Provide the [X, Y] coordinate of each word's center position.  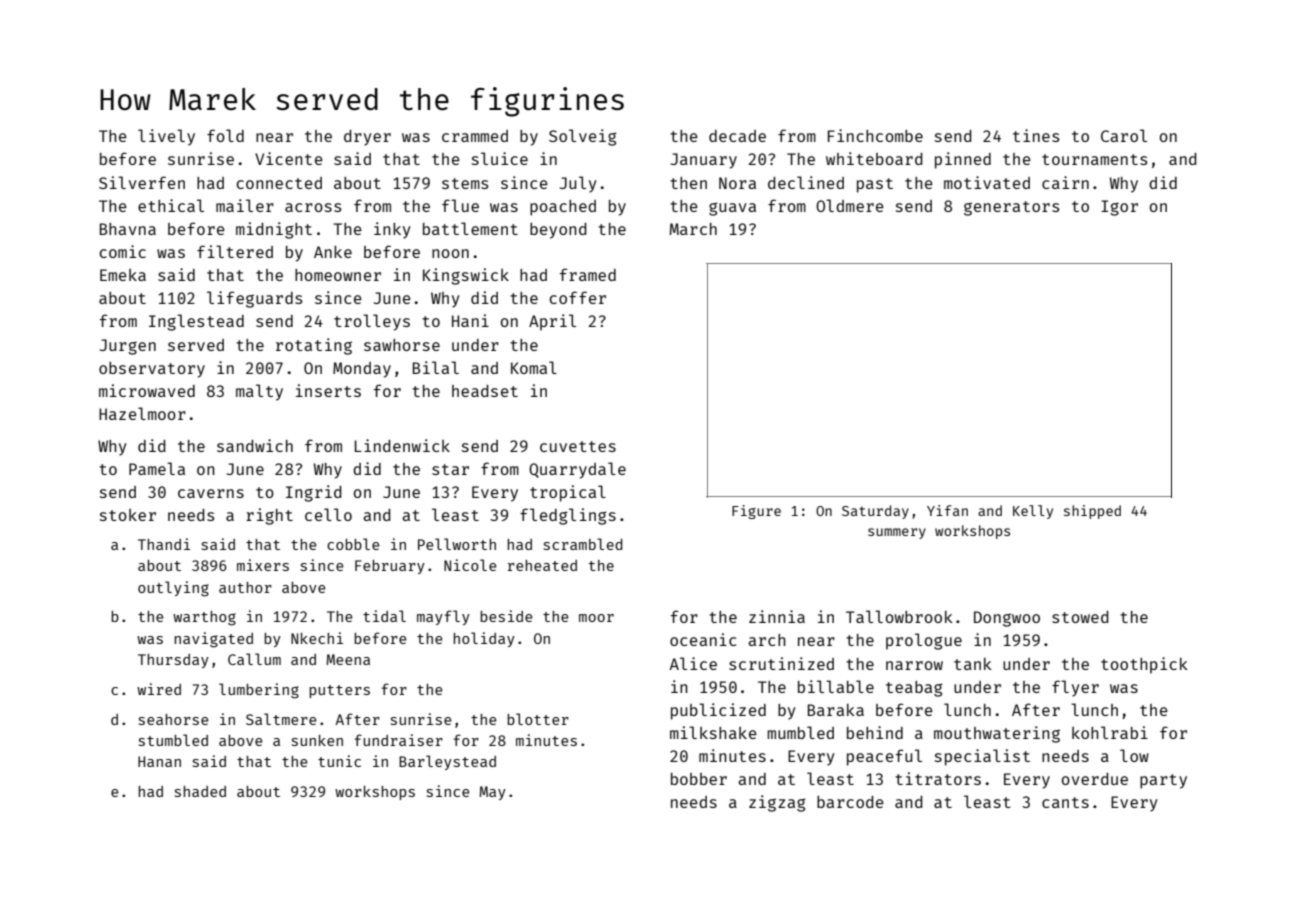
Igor [1119, 208]
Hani [470, 320]
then [688, 183]
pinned [963, 160]
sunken [317, 740]
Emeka [123, 275]
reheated [542, 565]
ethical [171, 205]
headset [485, 391]
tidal [384, 616]
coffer [577, 297]
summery [897, 533]
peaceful [884, 757]
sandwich [255, 445]
